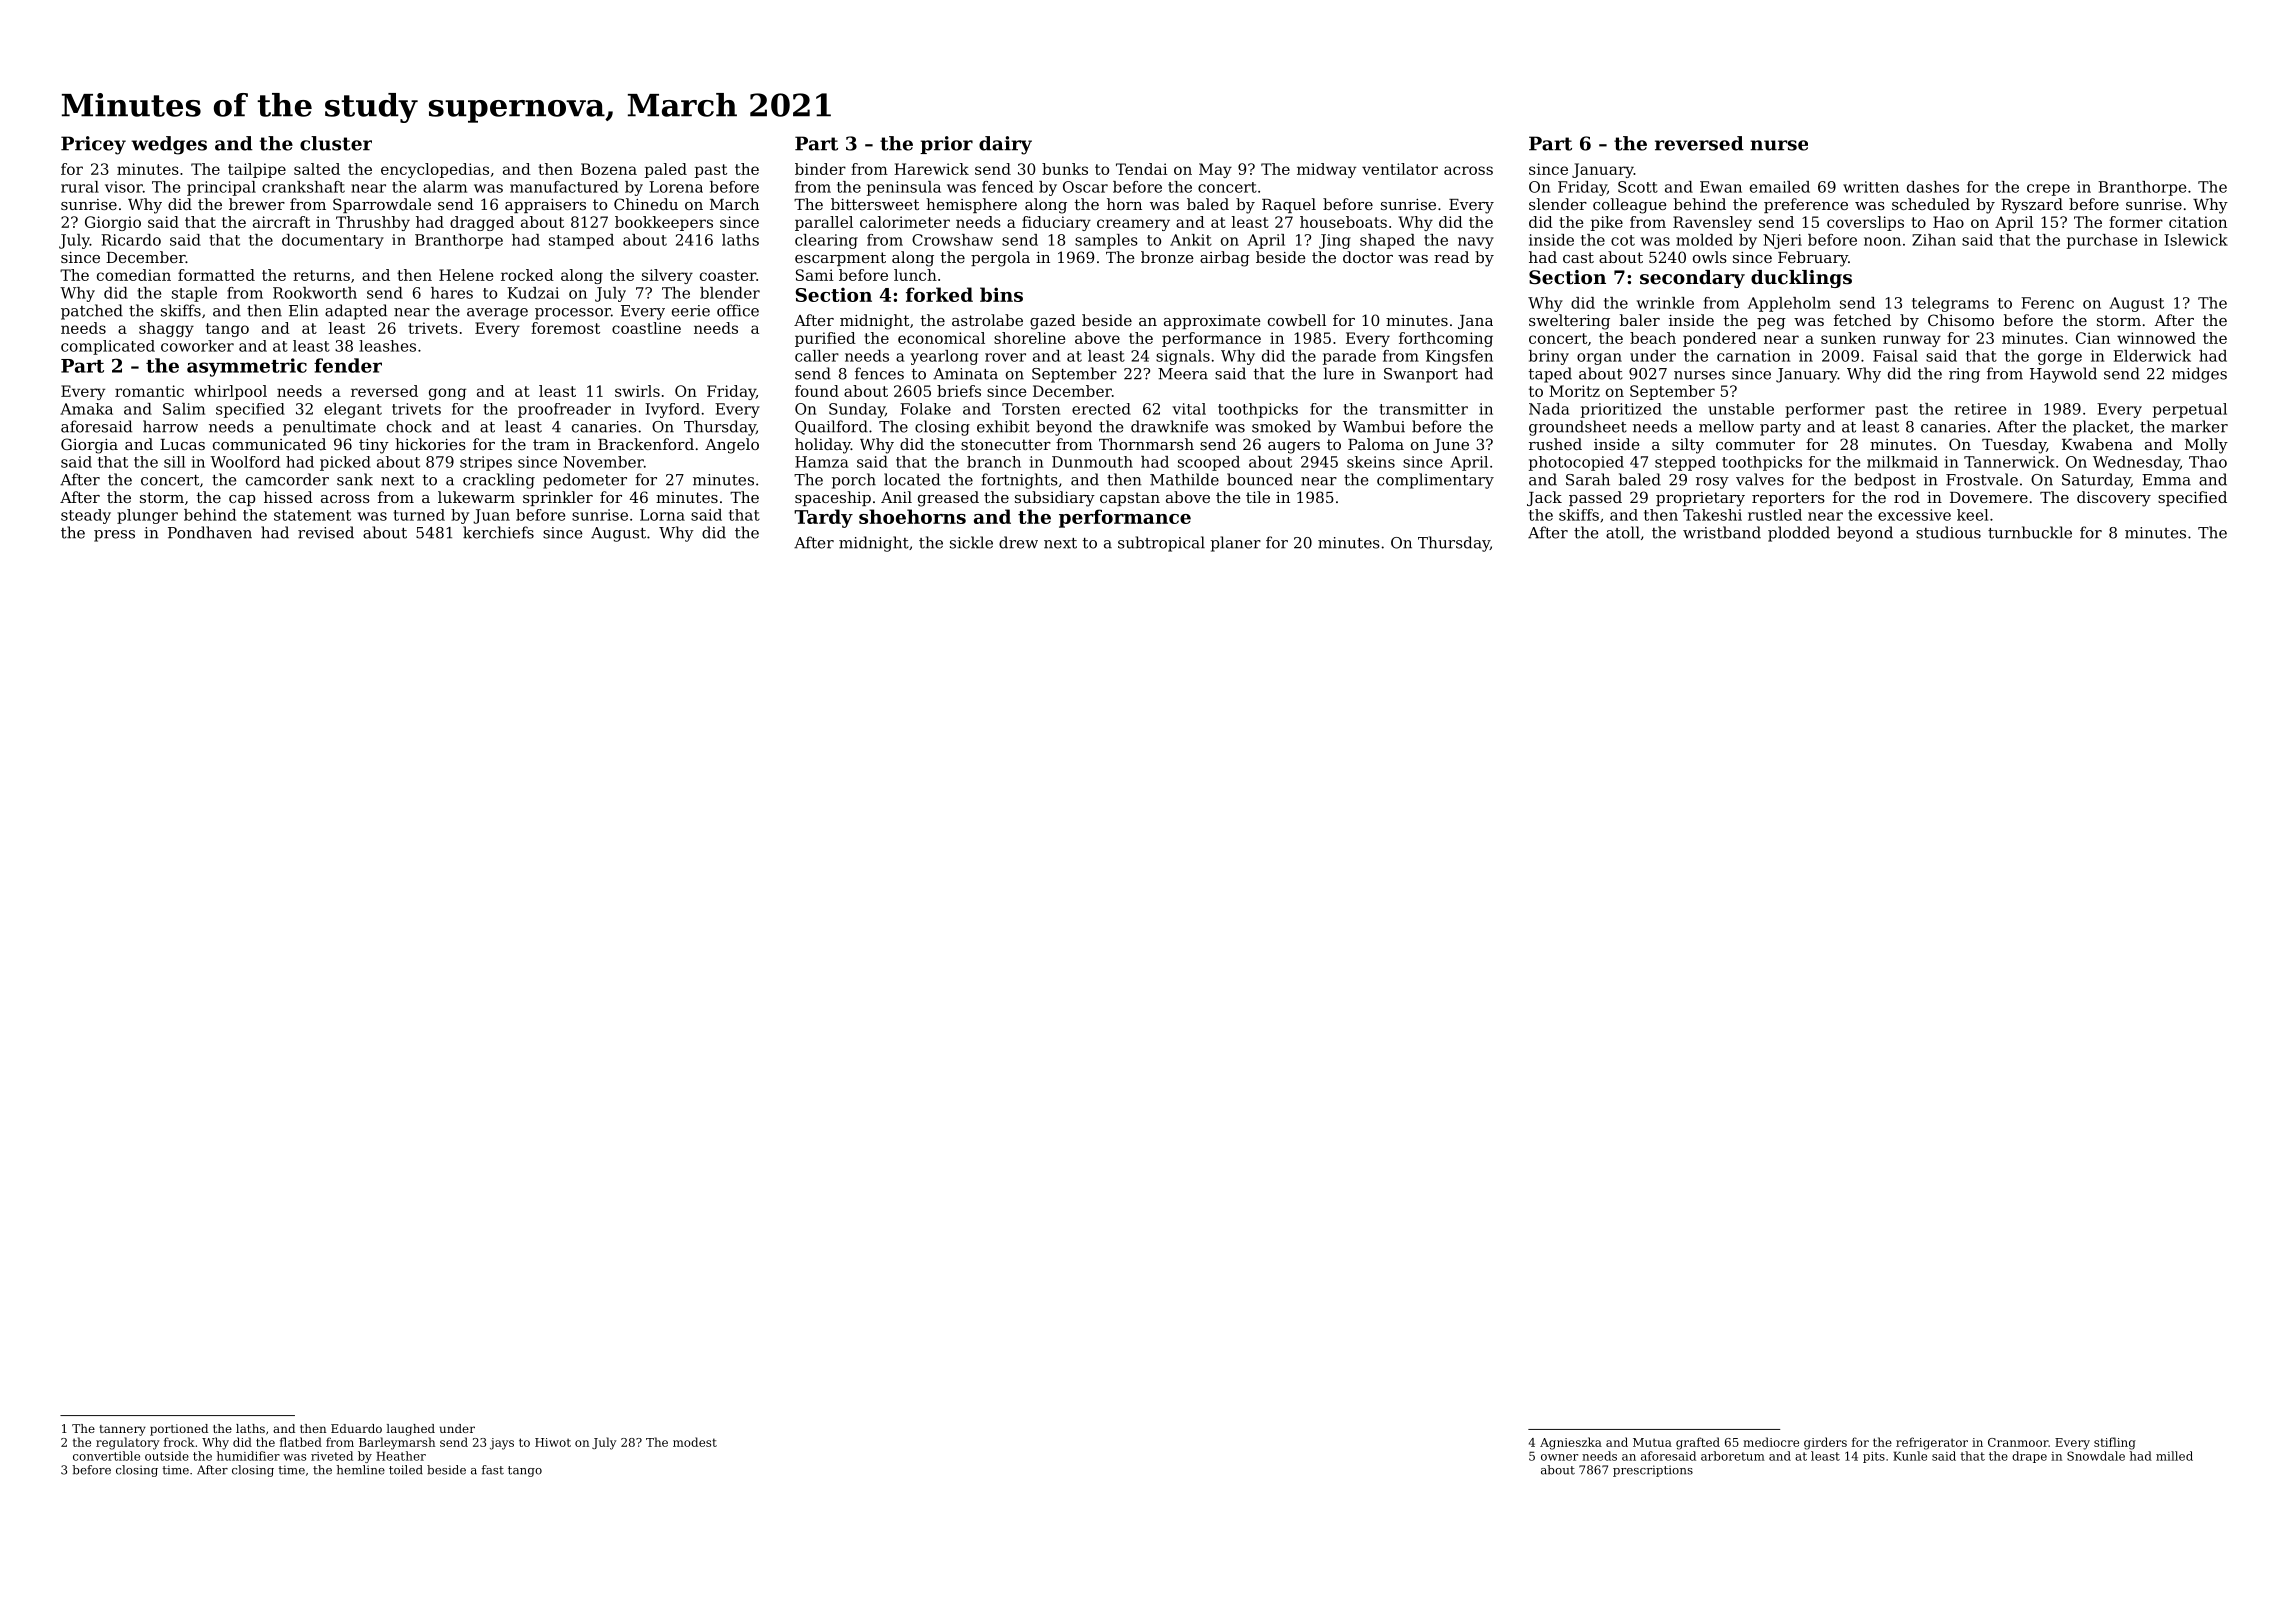 This screenshot has width=2288, height=1618. Describe the element at coordinates (2030, 532) in the screenshot. I see `turnbuckle` at that location.
